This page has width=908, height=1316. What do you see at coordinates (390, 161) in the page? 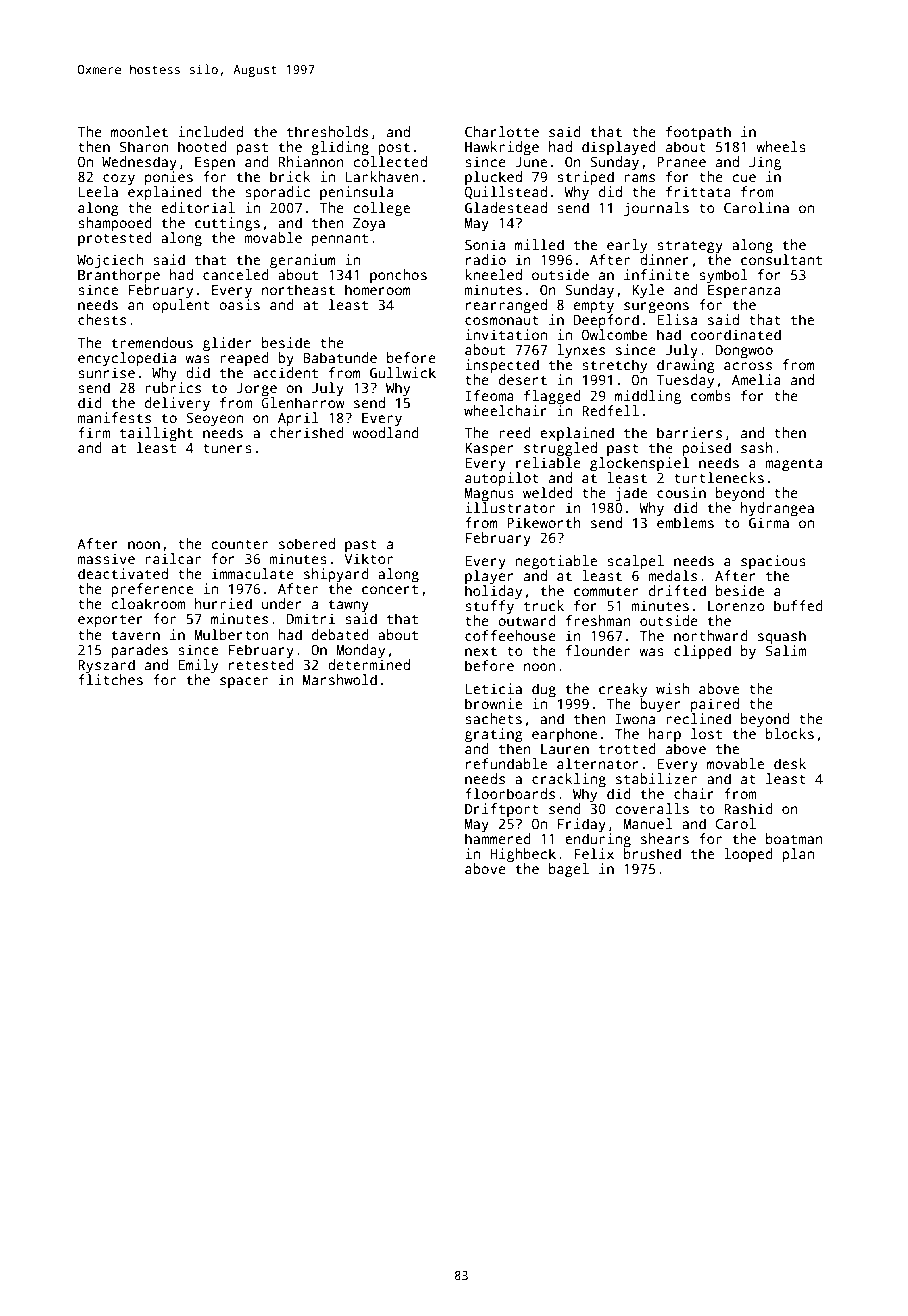
I see `collected` at bounding box center [390, 161].
